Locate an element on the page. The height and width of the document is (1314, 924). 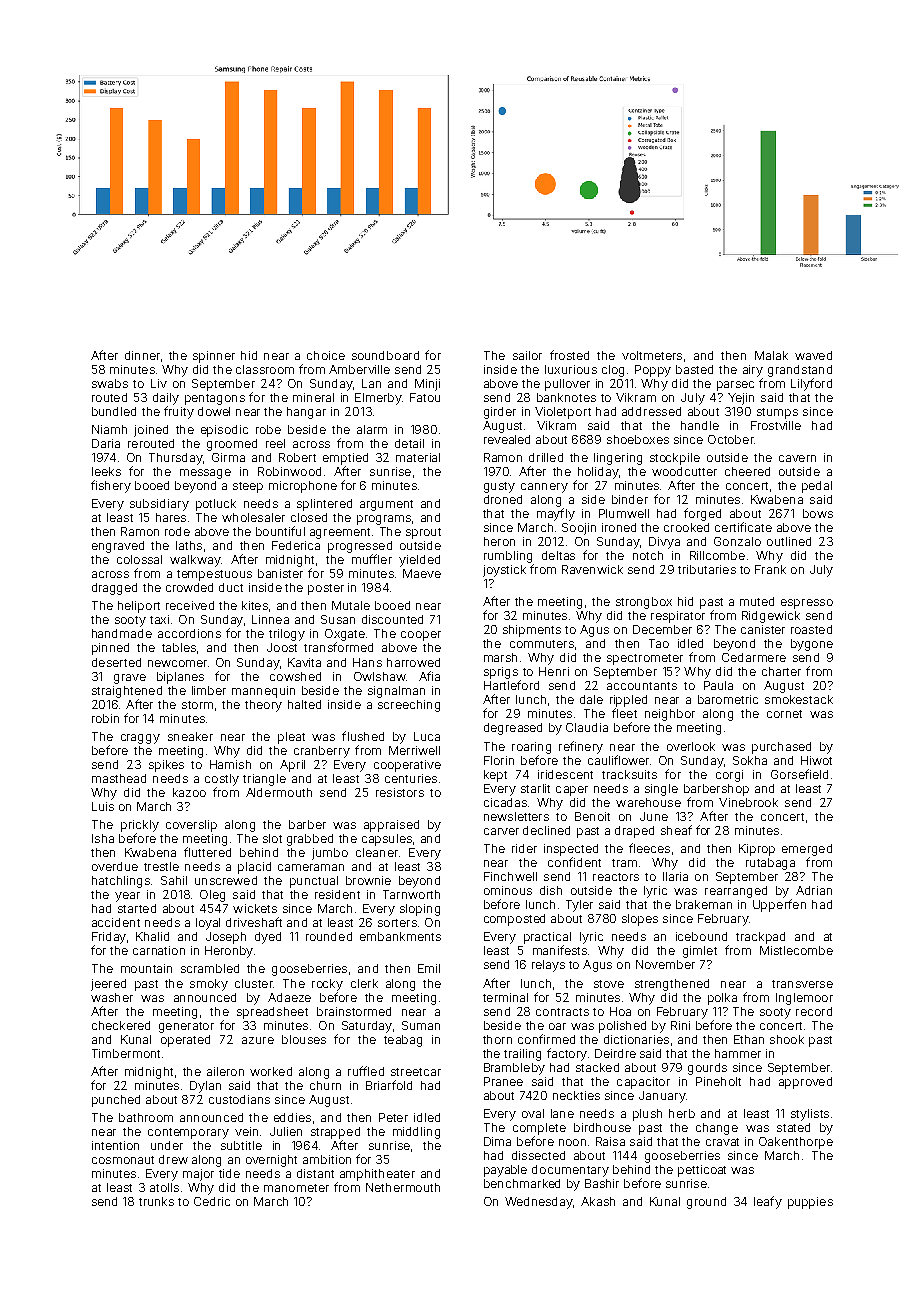
Liv is located at coordinates (159, 383).
